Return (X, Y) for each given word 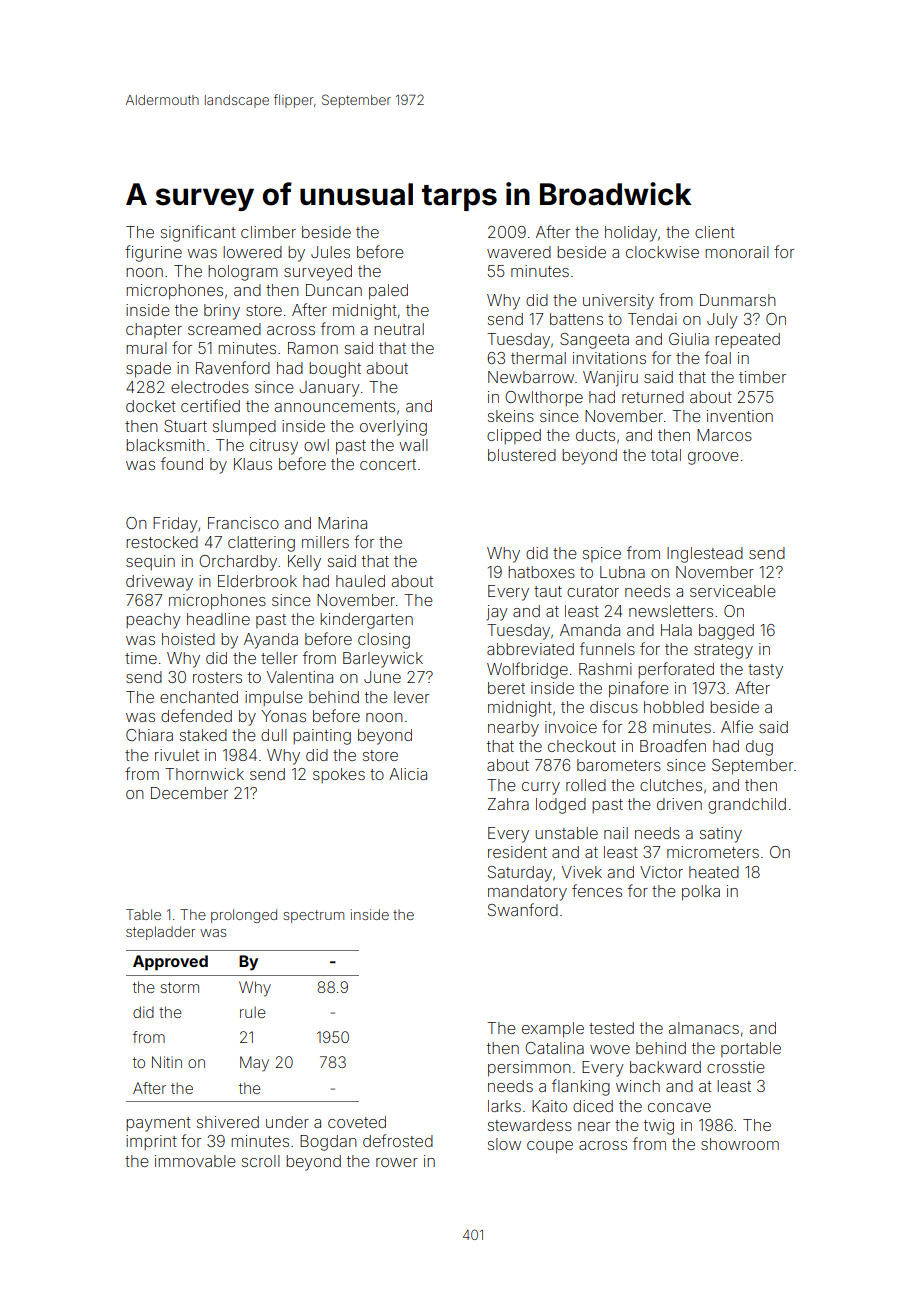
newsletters (671, 611)
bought (335, 370)
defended (196, 715)
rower (397, 1162)
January (330, 389)
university (618, 302)
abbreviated (530, 649)
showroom (740, 1144)
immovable (195, 1161)
